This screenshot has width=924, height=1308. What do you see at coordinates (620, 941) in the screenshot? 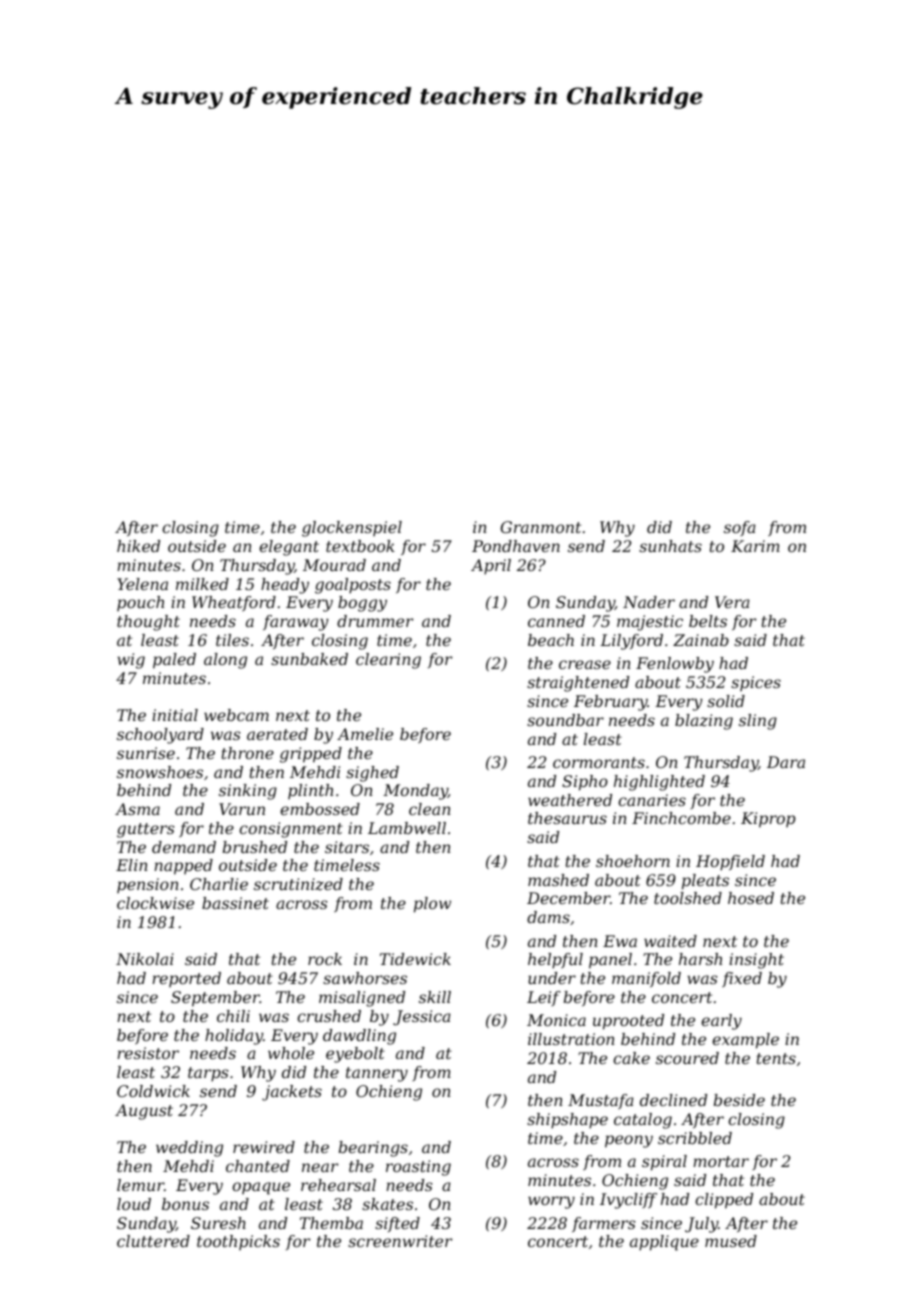
I see `Ewa` at bounding box center [620, 941].
